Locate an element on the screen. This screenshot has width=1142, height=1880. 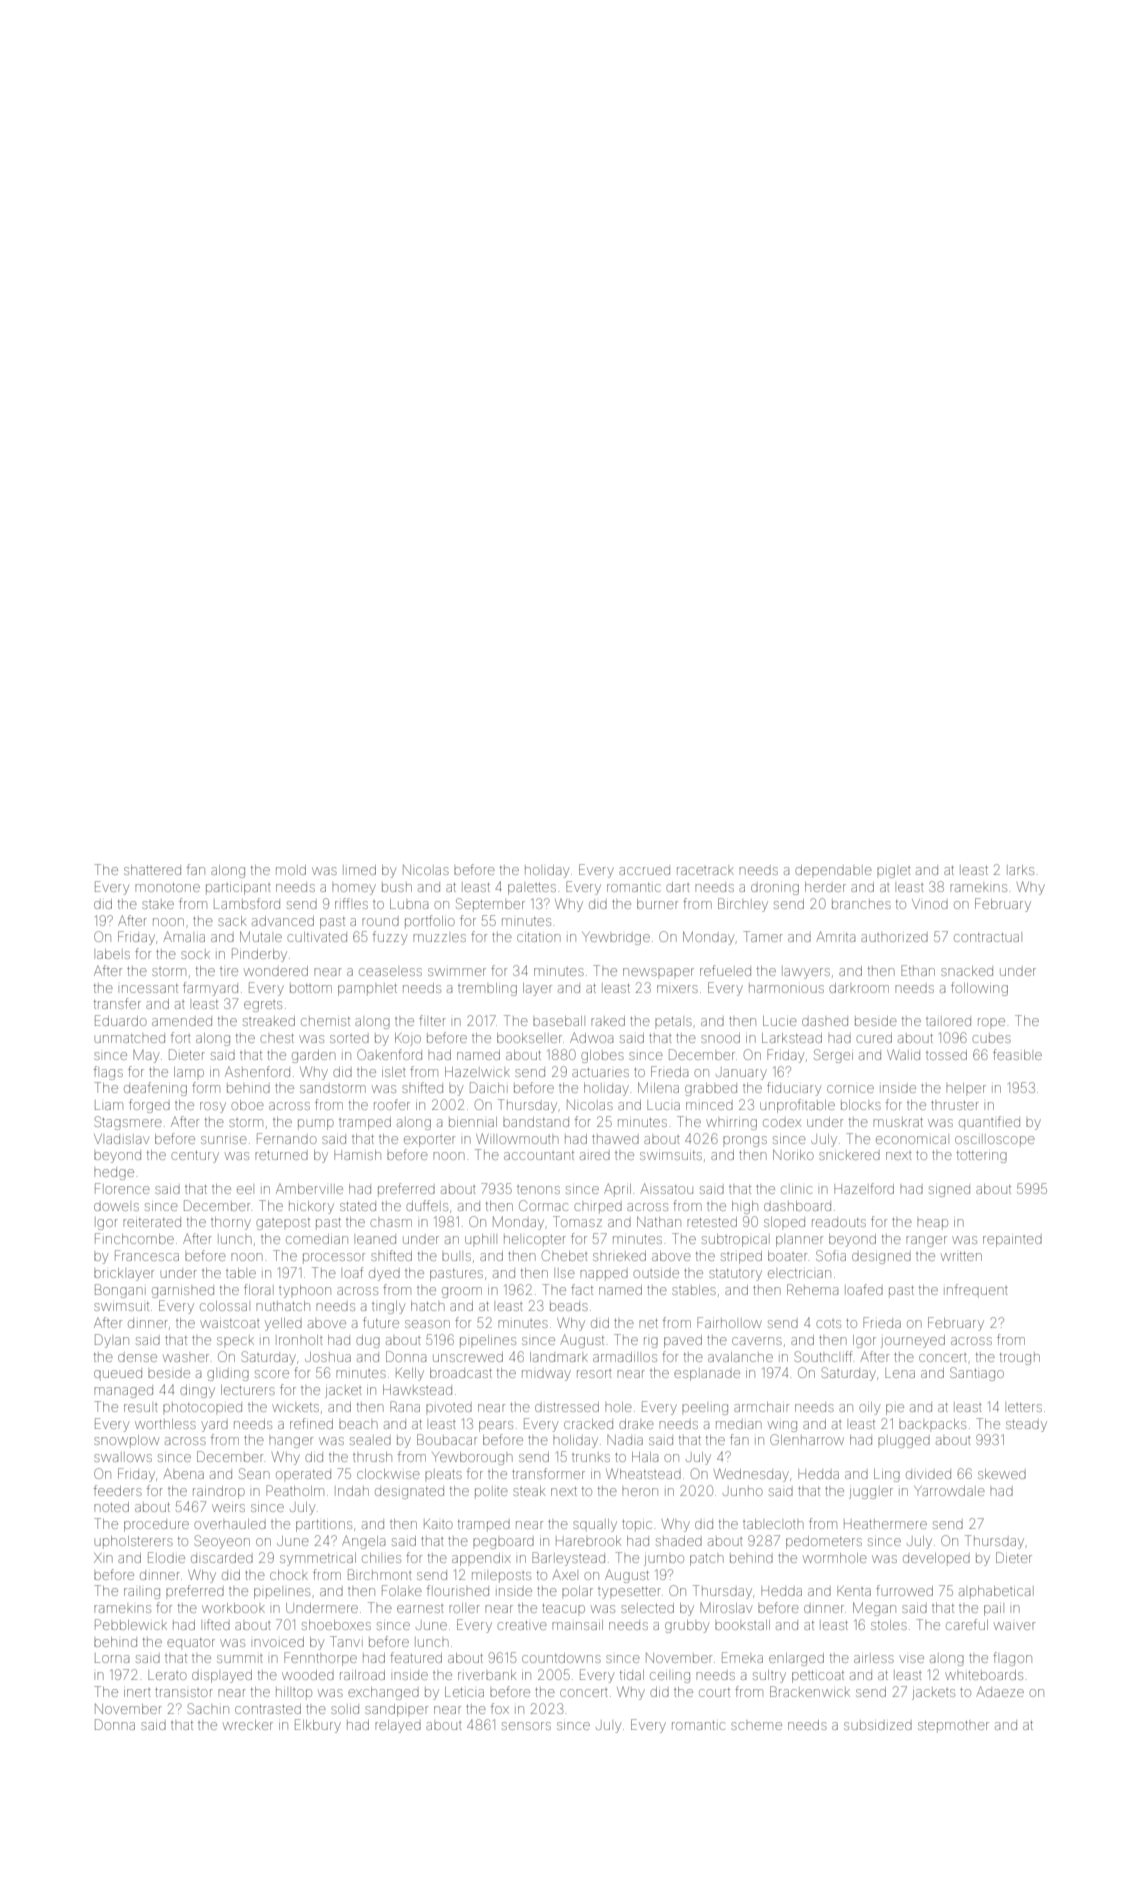
authorized is located at coordinates (894, 938).
